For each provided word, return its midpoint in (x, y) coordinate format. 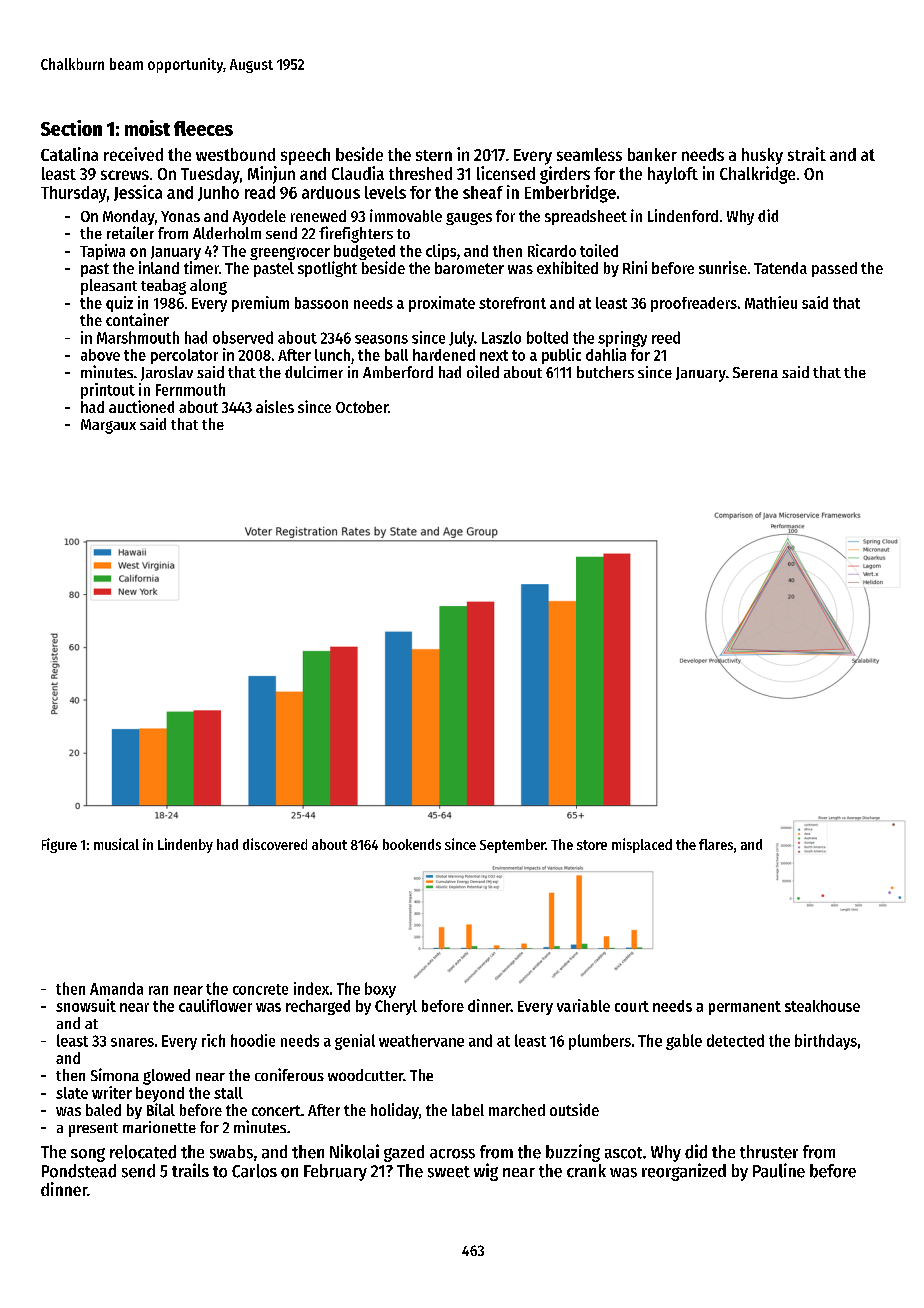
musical (116, 844)
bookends (412, 844)
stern (434, 155)
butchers (605, 372)
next (494, 355)
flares (716, 844)
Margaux (108, 426)
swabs (231, 1152)
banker (652, 154)
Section (71, 128)
